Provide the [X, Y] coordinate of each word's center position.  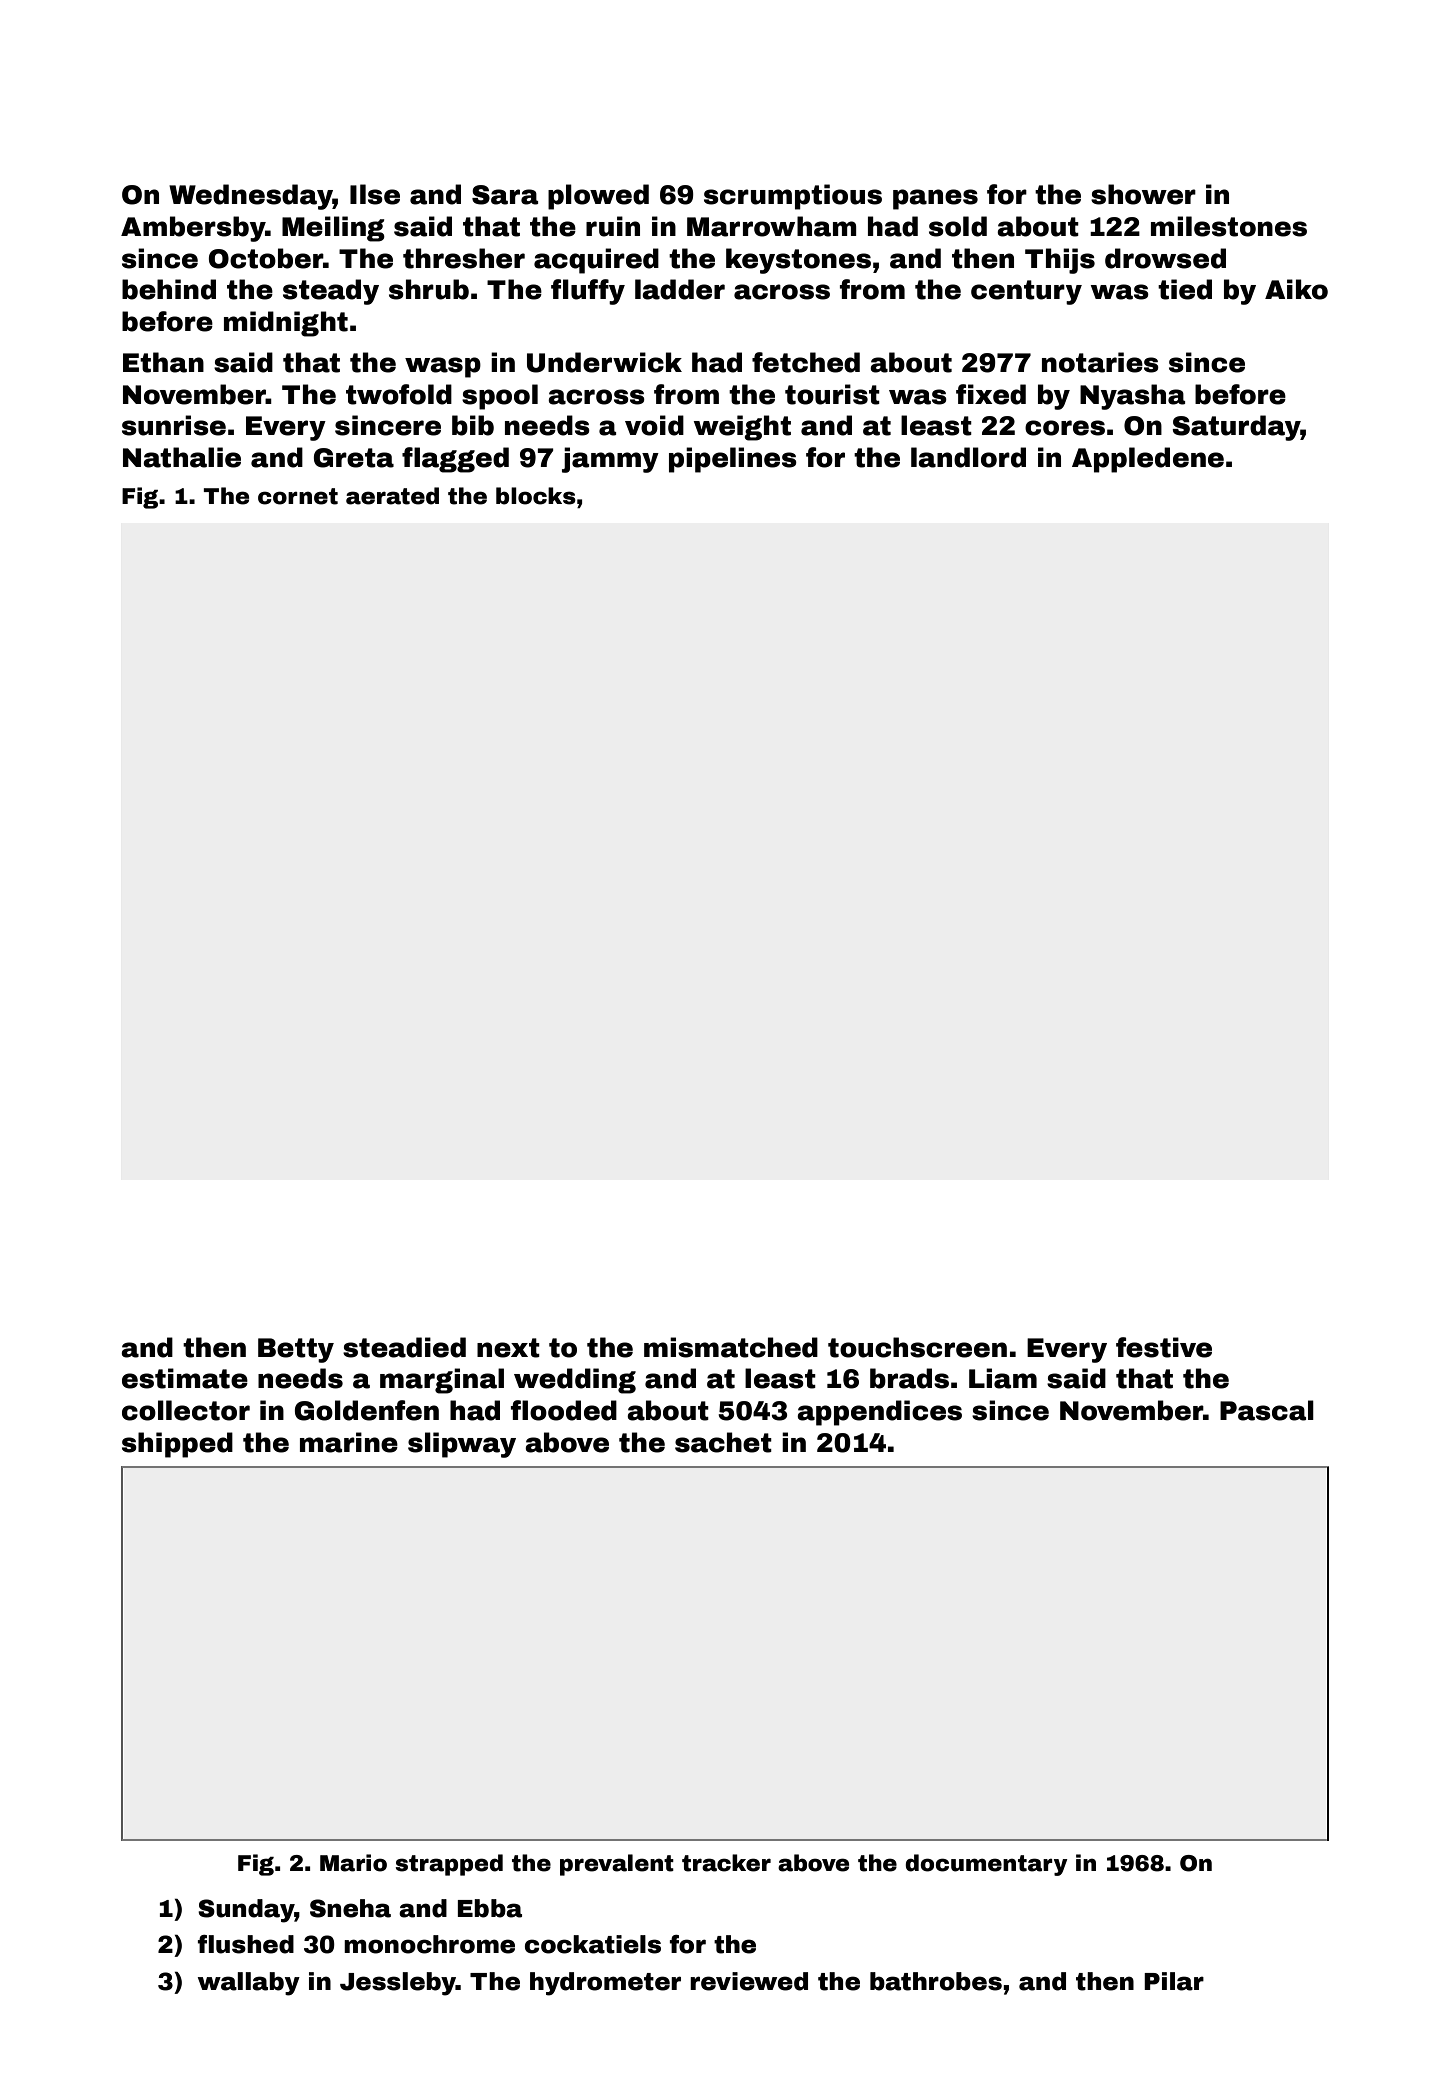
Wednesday [251, 197]
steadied [404, 1347]
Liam [1003, 1378]
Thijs [1060, 261]
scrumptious [793, 197]
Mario [353, 1863]
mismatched [731, 1347]
